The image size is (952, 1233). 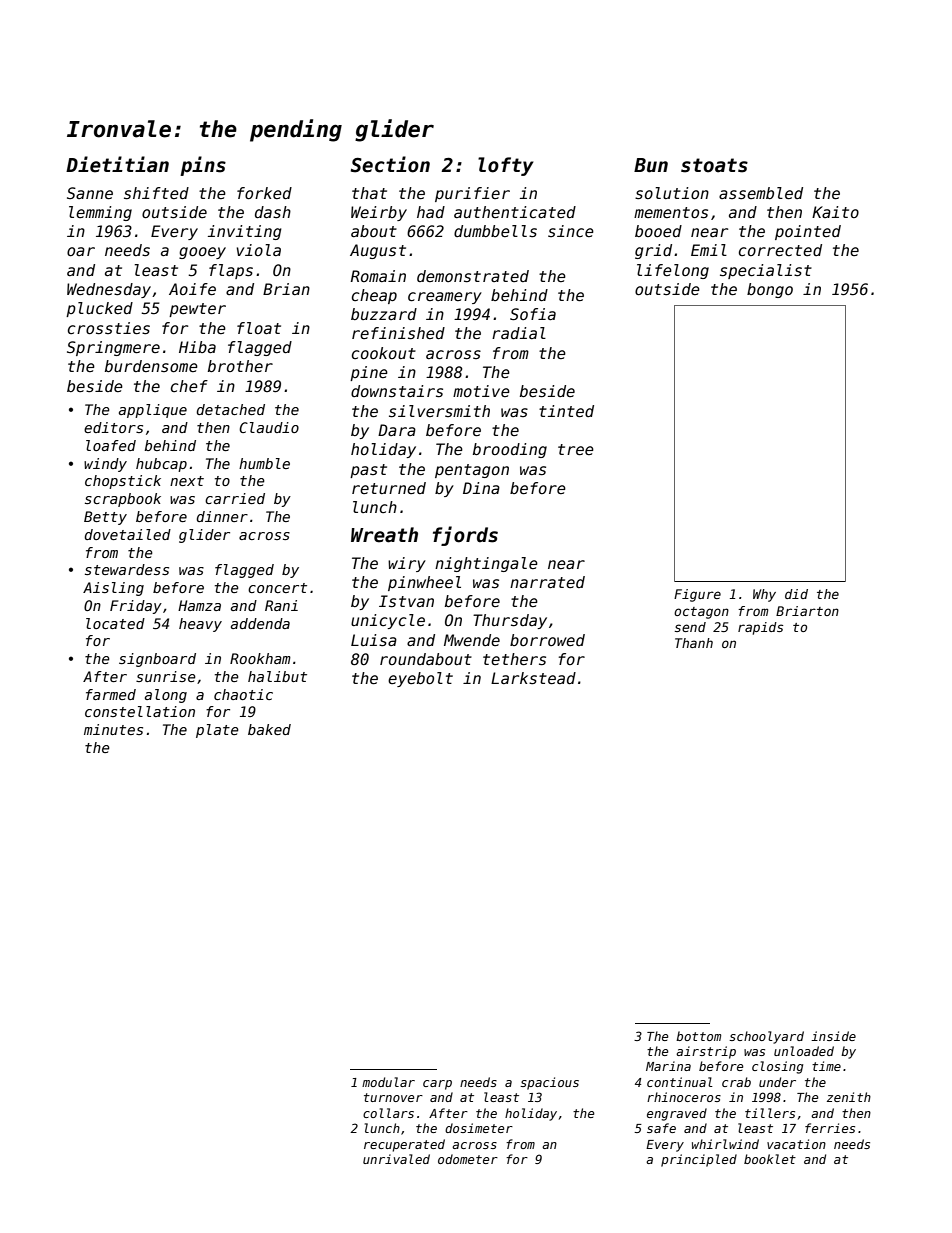 What do you see at coordinates (396, 1159) in the screenshot?
I see `unrivaled` at bounding box center [396, 1159].
